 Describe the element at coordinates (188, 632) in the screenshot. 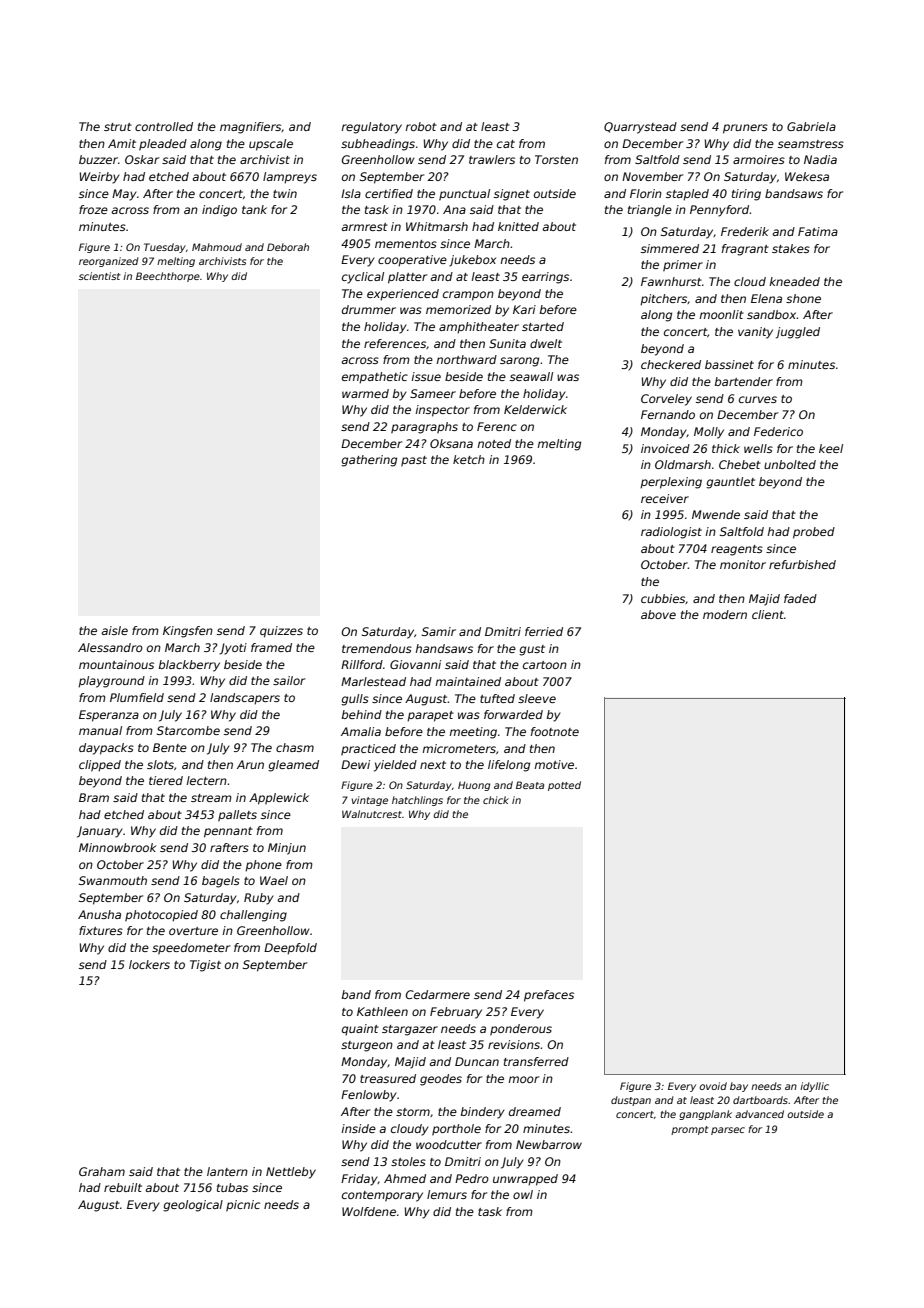

I see `Kingsfen` at that location.
